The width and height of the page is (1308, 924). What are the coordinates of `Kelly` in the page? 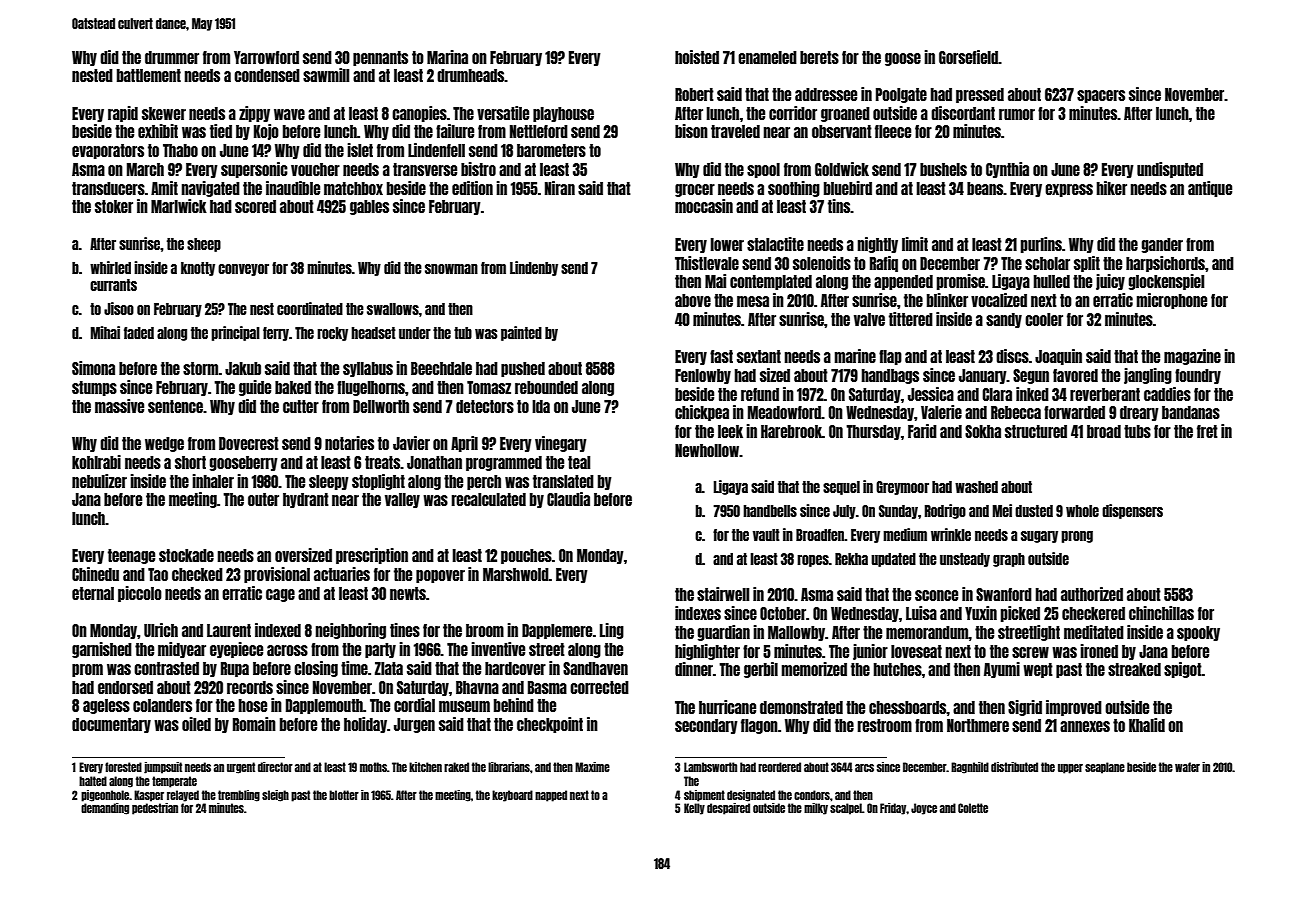 It's located at (694, 809).
